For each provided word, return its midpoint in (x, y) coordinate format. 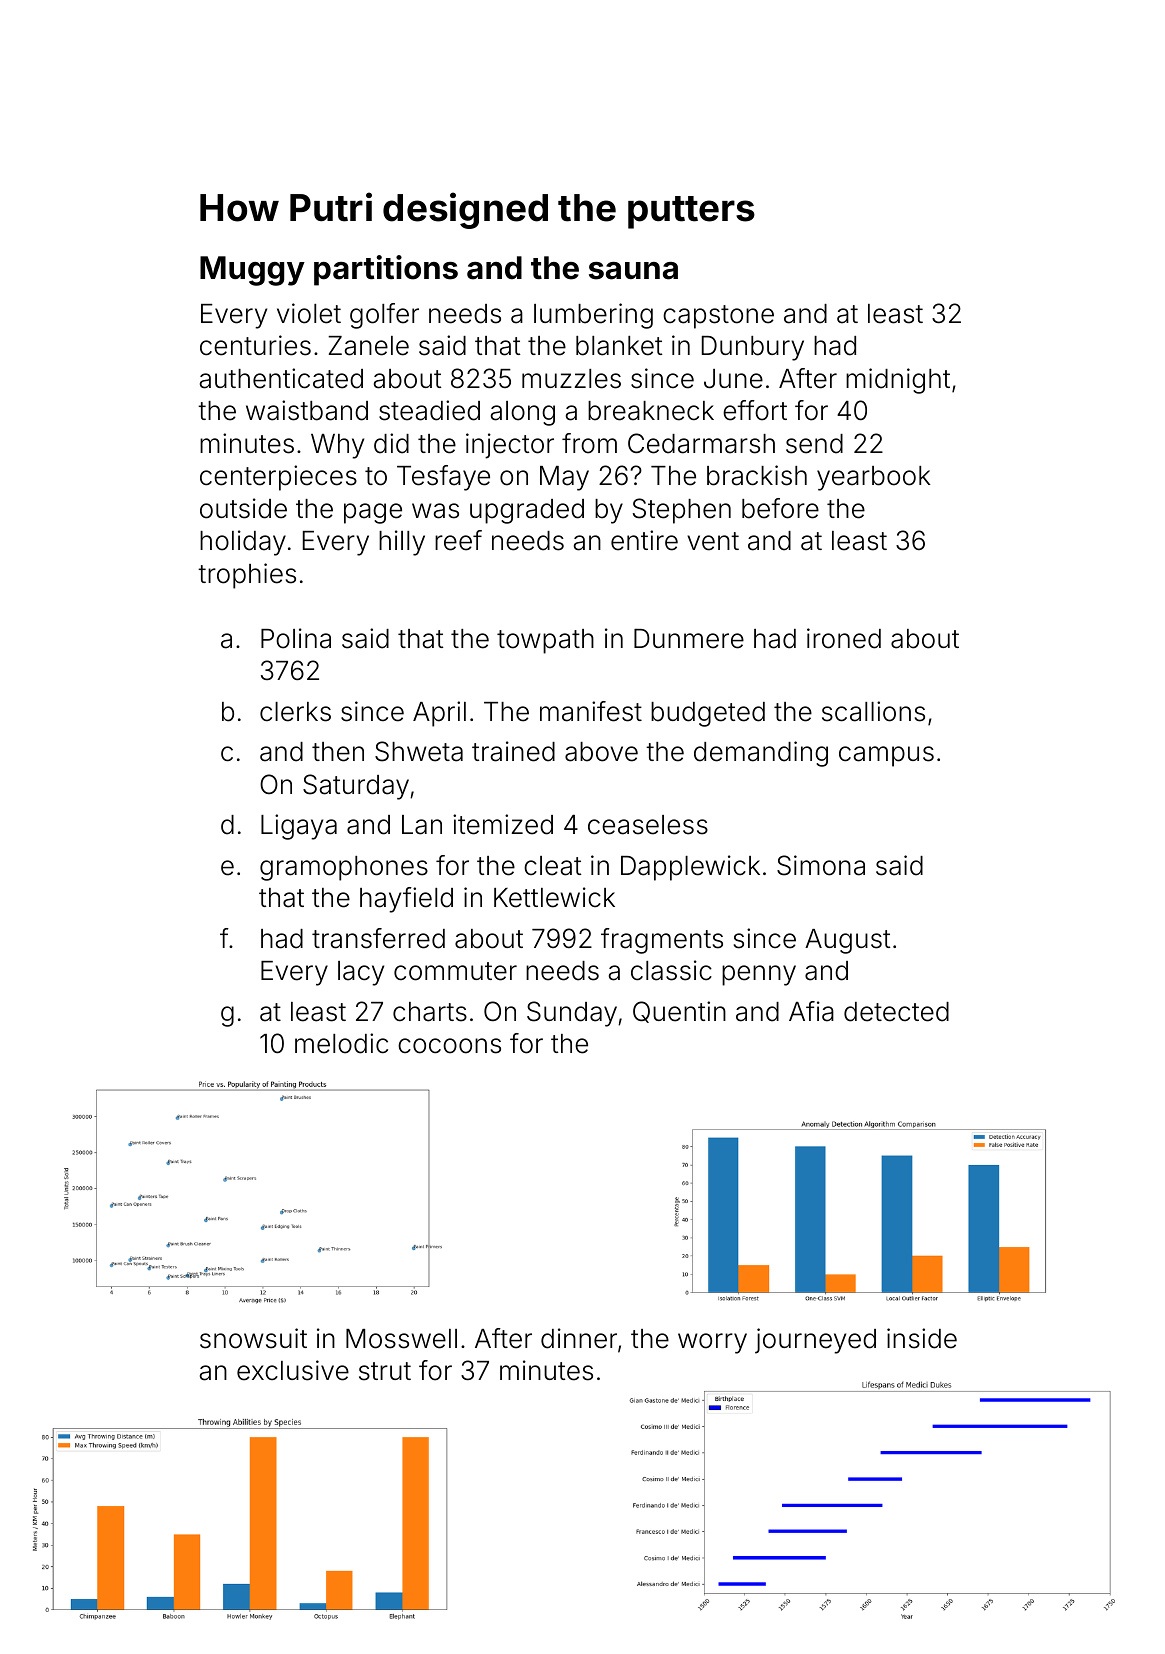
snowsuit (253, 1338)
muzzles (571, 379)
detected (896, 1012)
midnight (898, 381)
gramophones (344, 868)
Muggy (252, 271)
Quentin (679, 1012)
